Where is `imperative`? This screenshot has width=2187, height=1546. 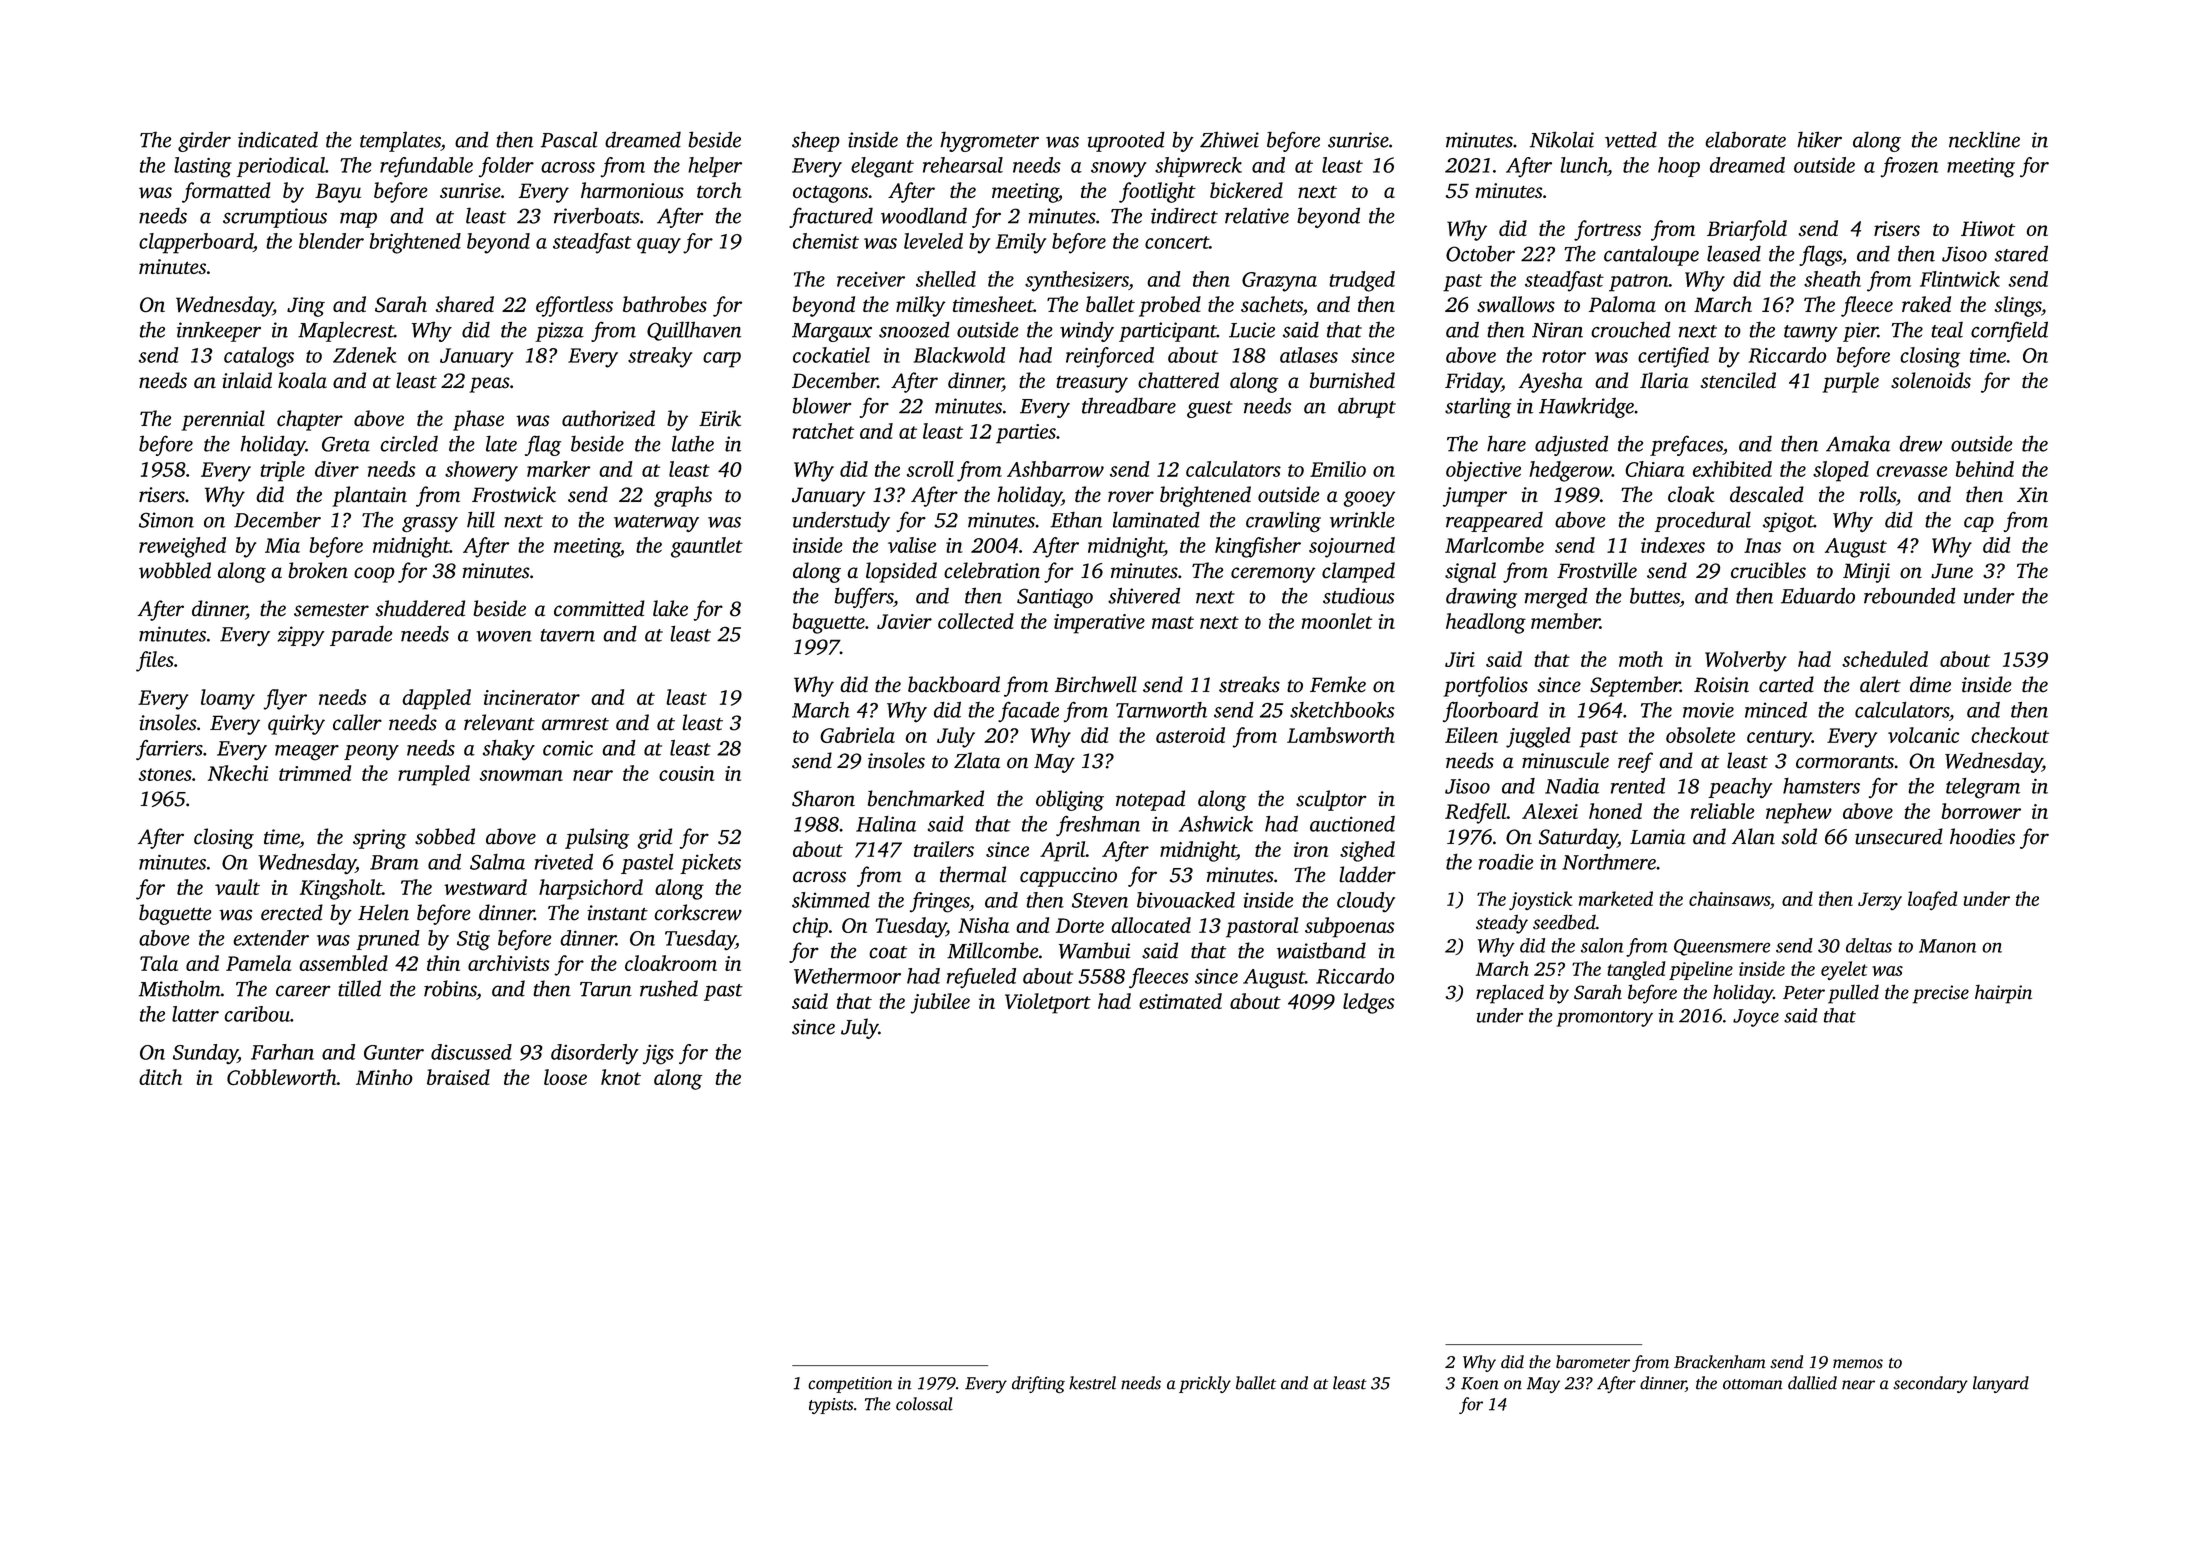 imperative is located at coordinates (1099, 624).
